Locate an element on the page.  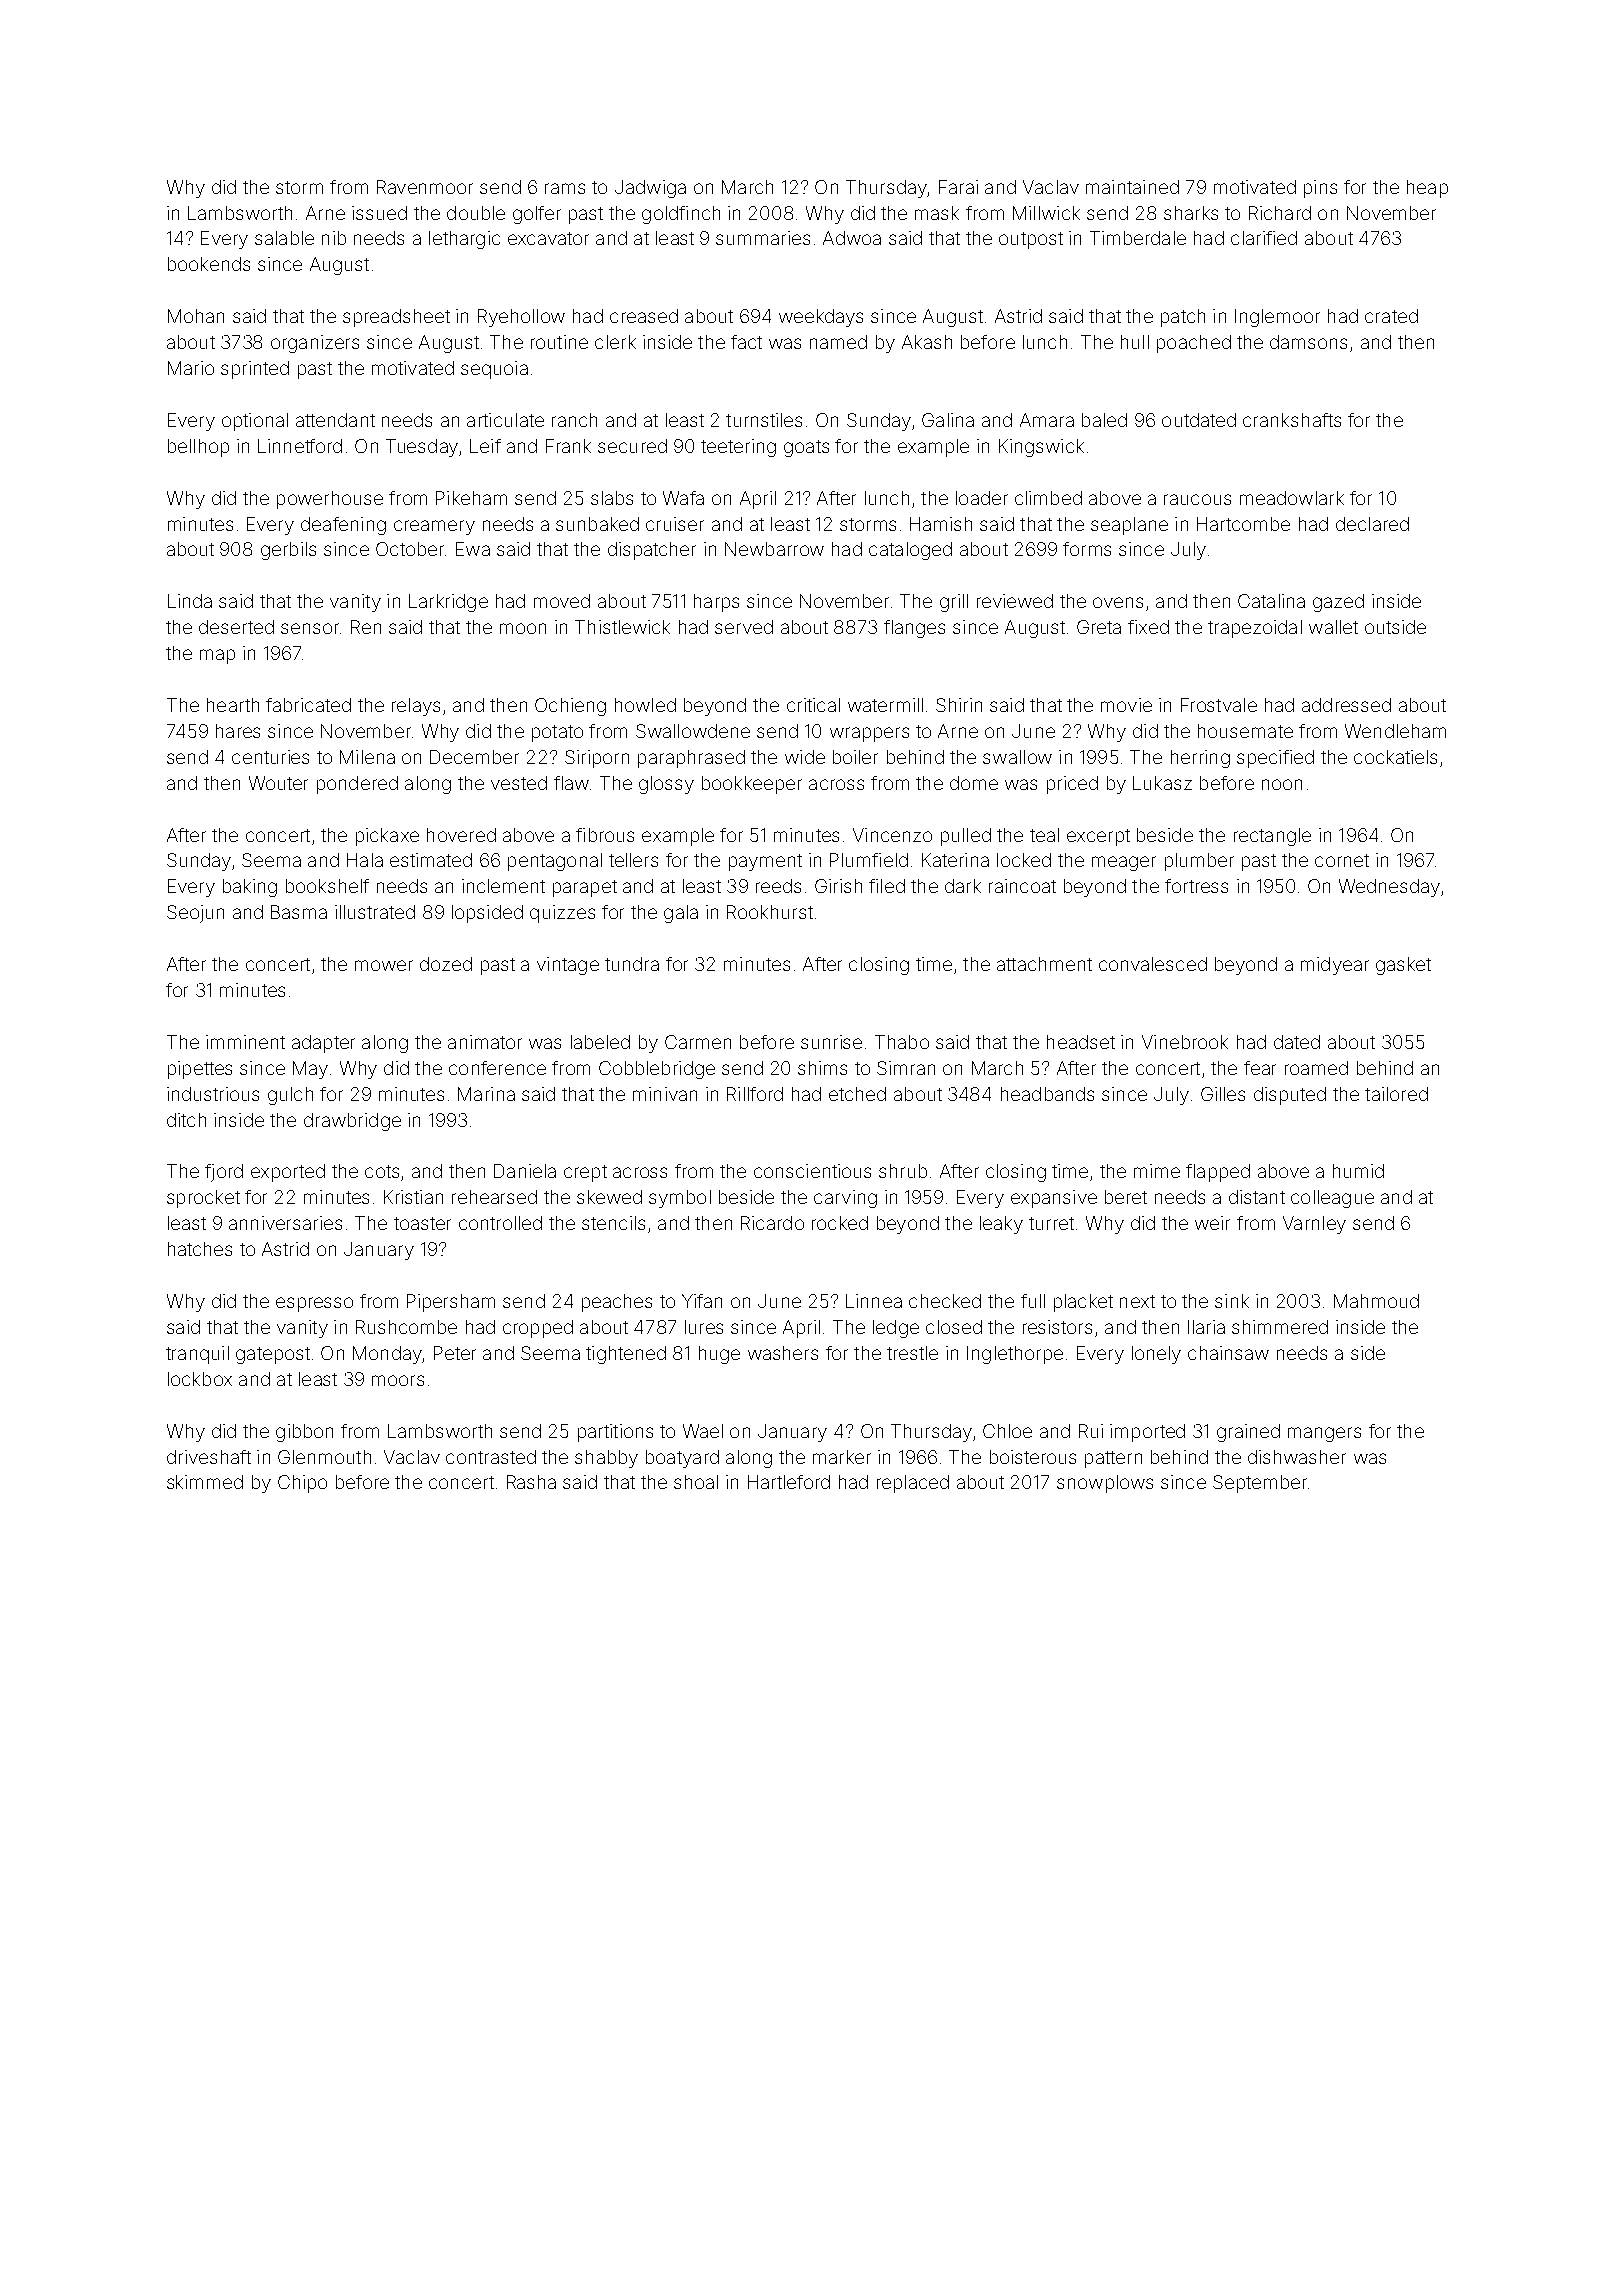
hearth is located at coordinates (233, 705).
